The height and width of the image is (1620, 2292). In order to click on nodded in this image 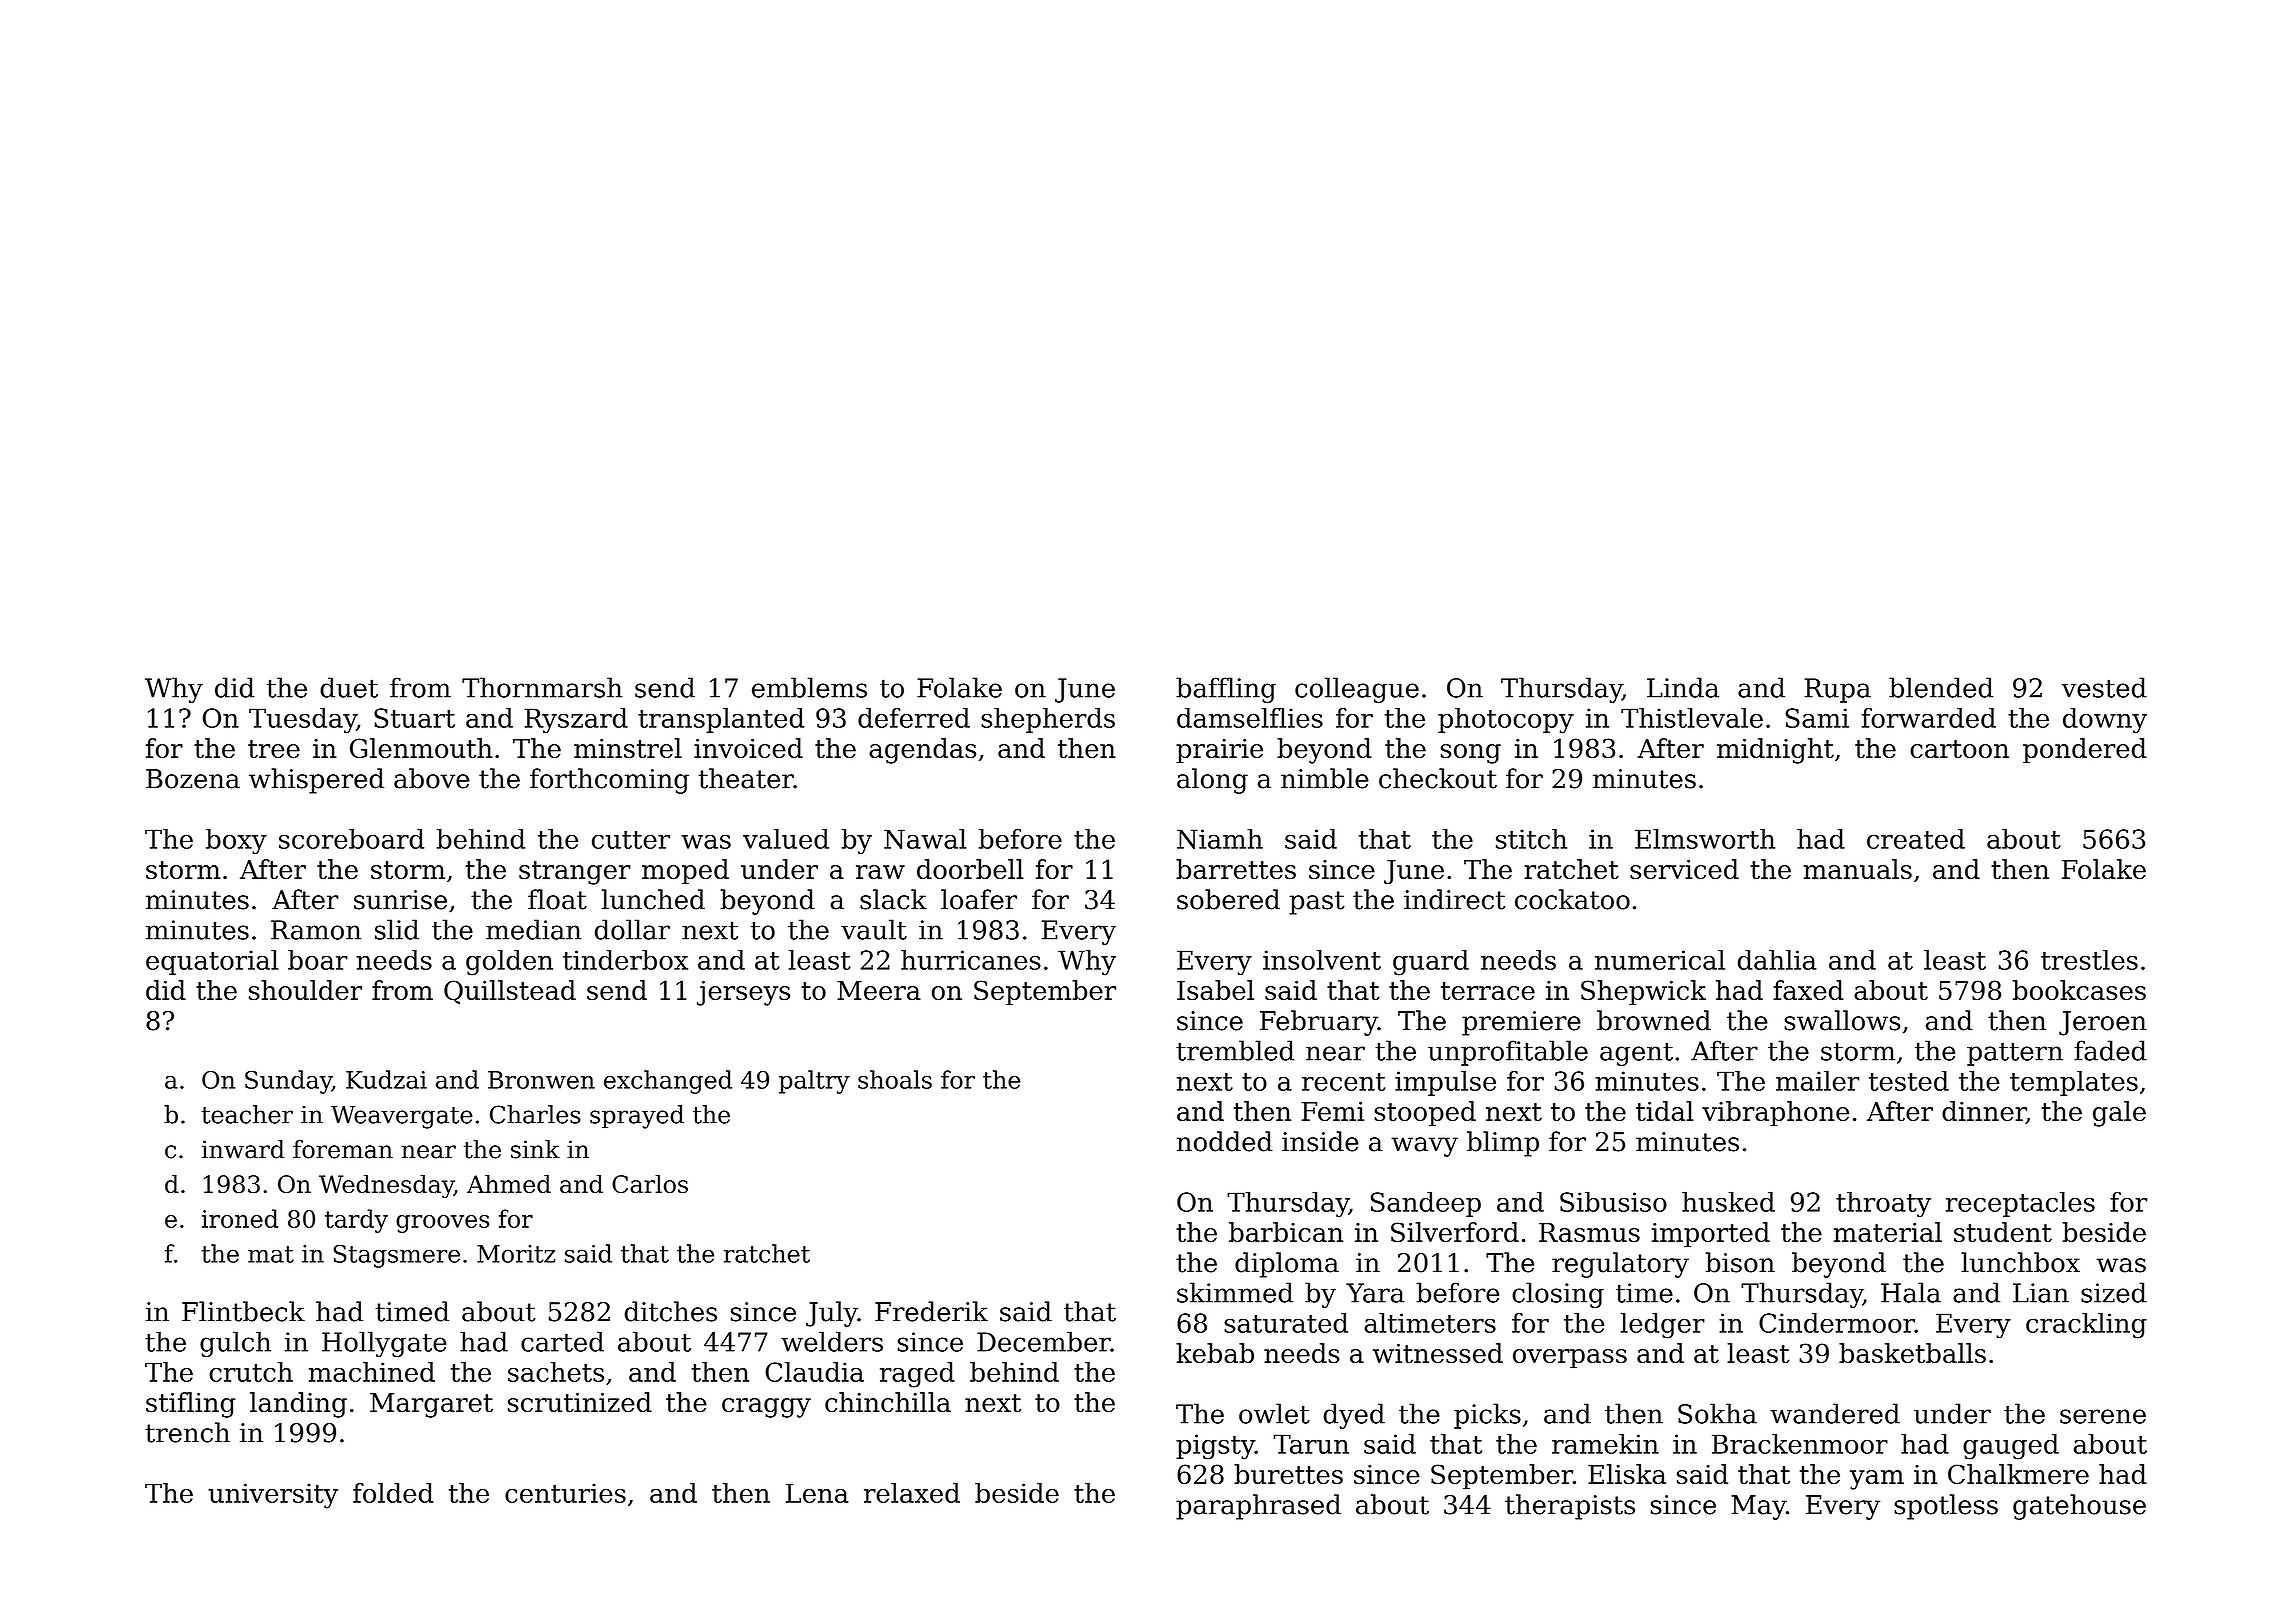, I will do `click(1225, 1141)`.
